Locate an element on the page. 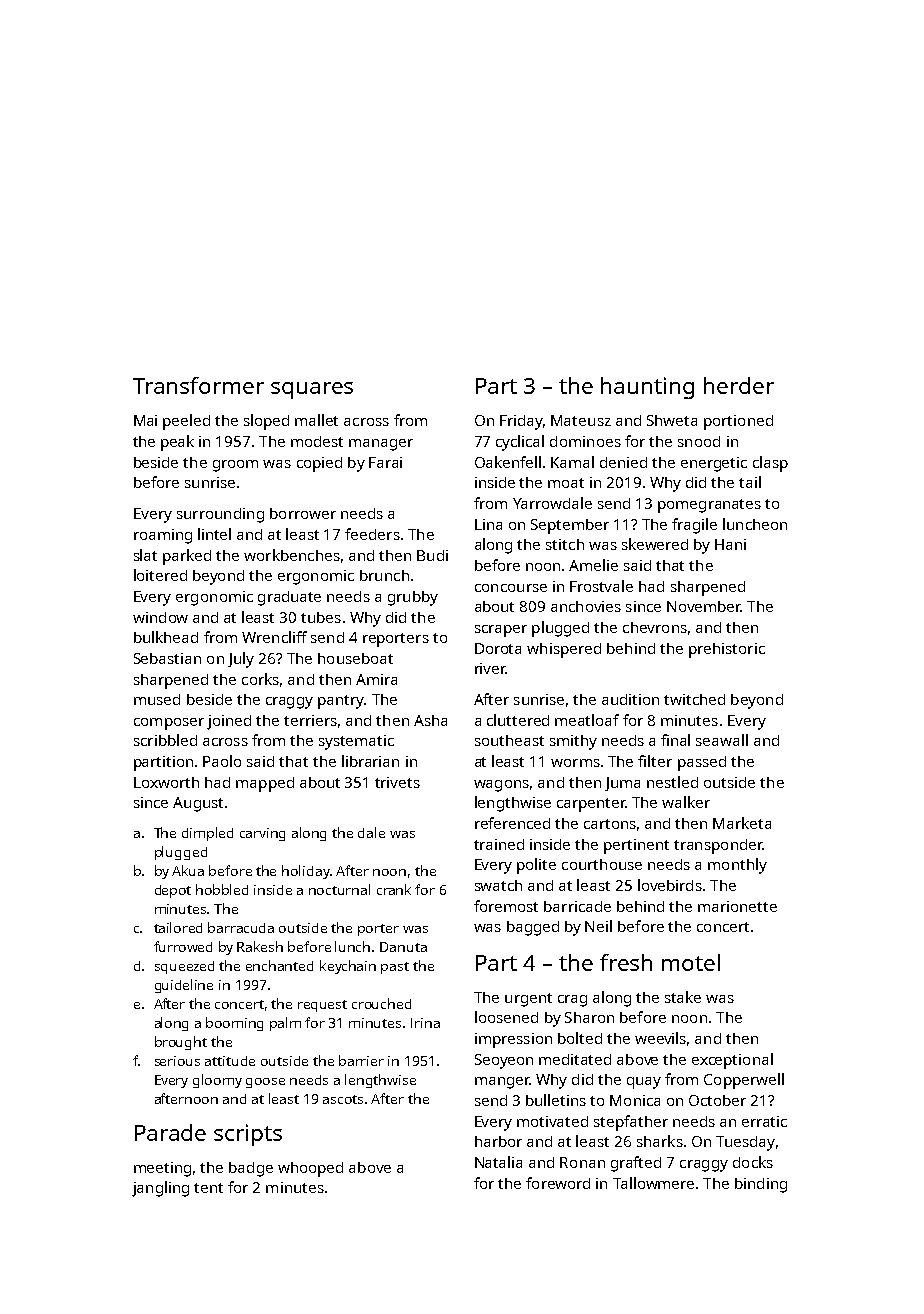 Image resolution: width=924 pixels, height=1314 pixels. past is located at coordinates (395, 968).
